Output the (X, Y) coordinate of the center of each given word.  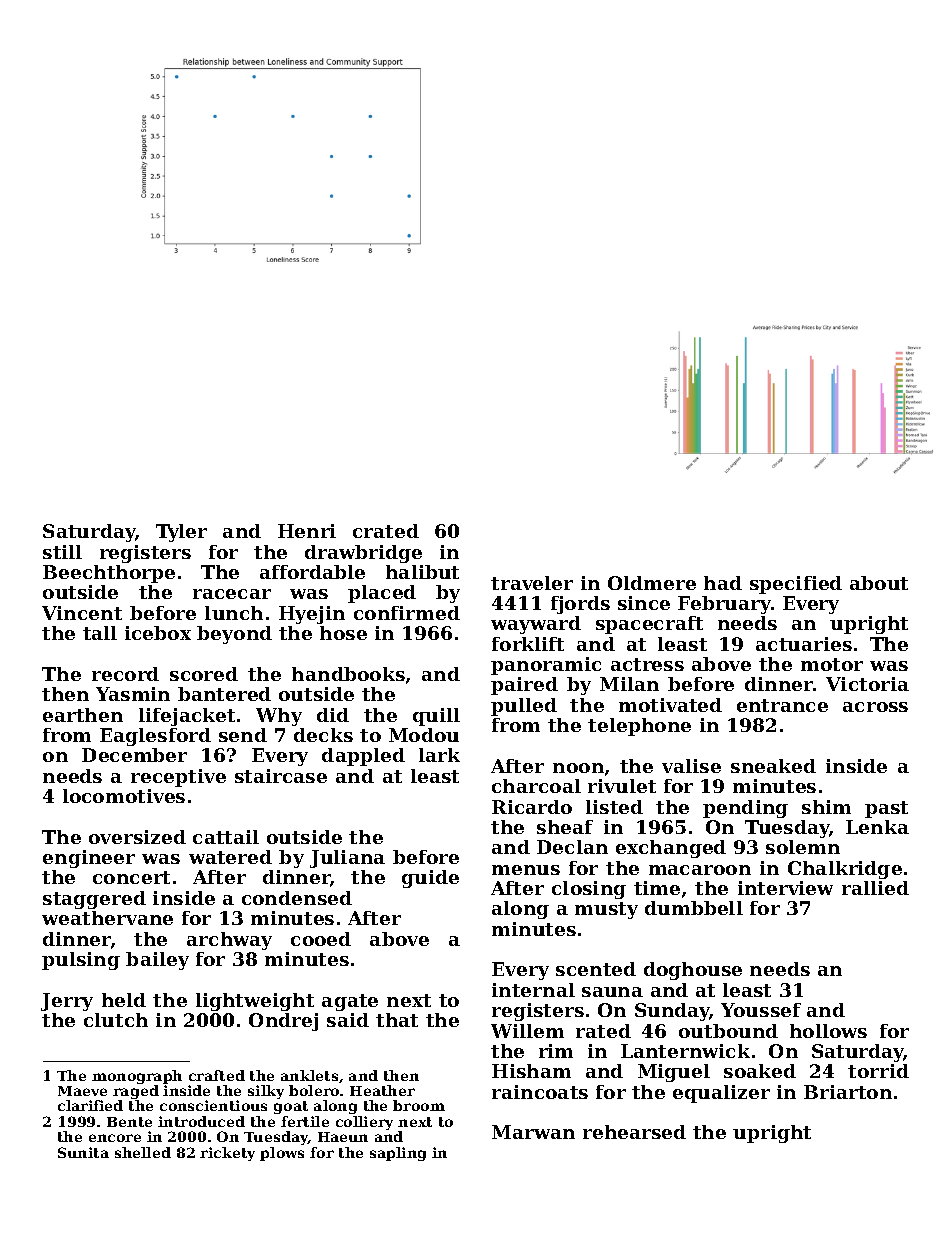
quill (436, 717)
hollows (828, 1031)
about (879, 583)
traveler (532, 583)
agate (350, 1002)
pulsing (81, 961)
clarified (90, 1105)
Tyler (181, 533)
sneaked (773, 766)
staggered (94, 900)
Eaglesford (155, 737)
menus (526, 870)
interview (785, 888)
